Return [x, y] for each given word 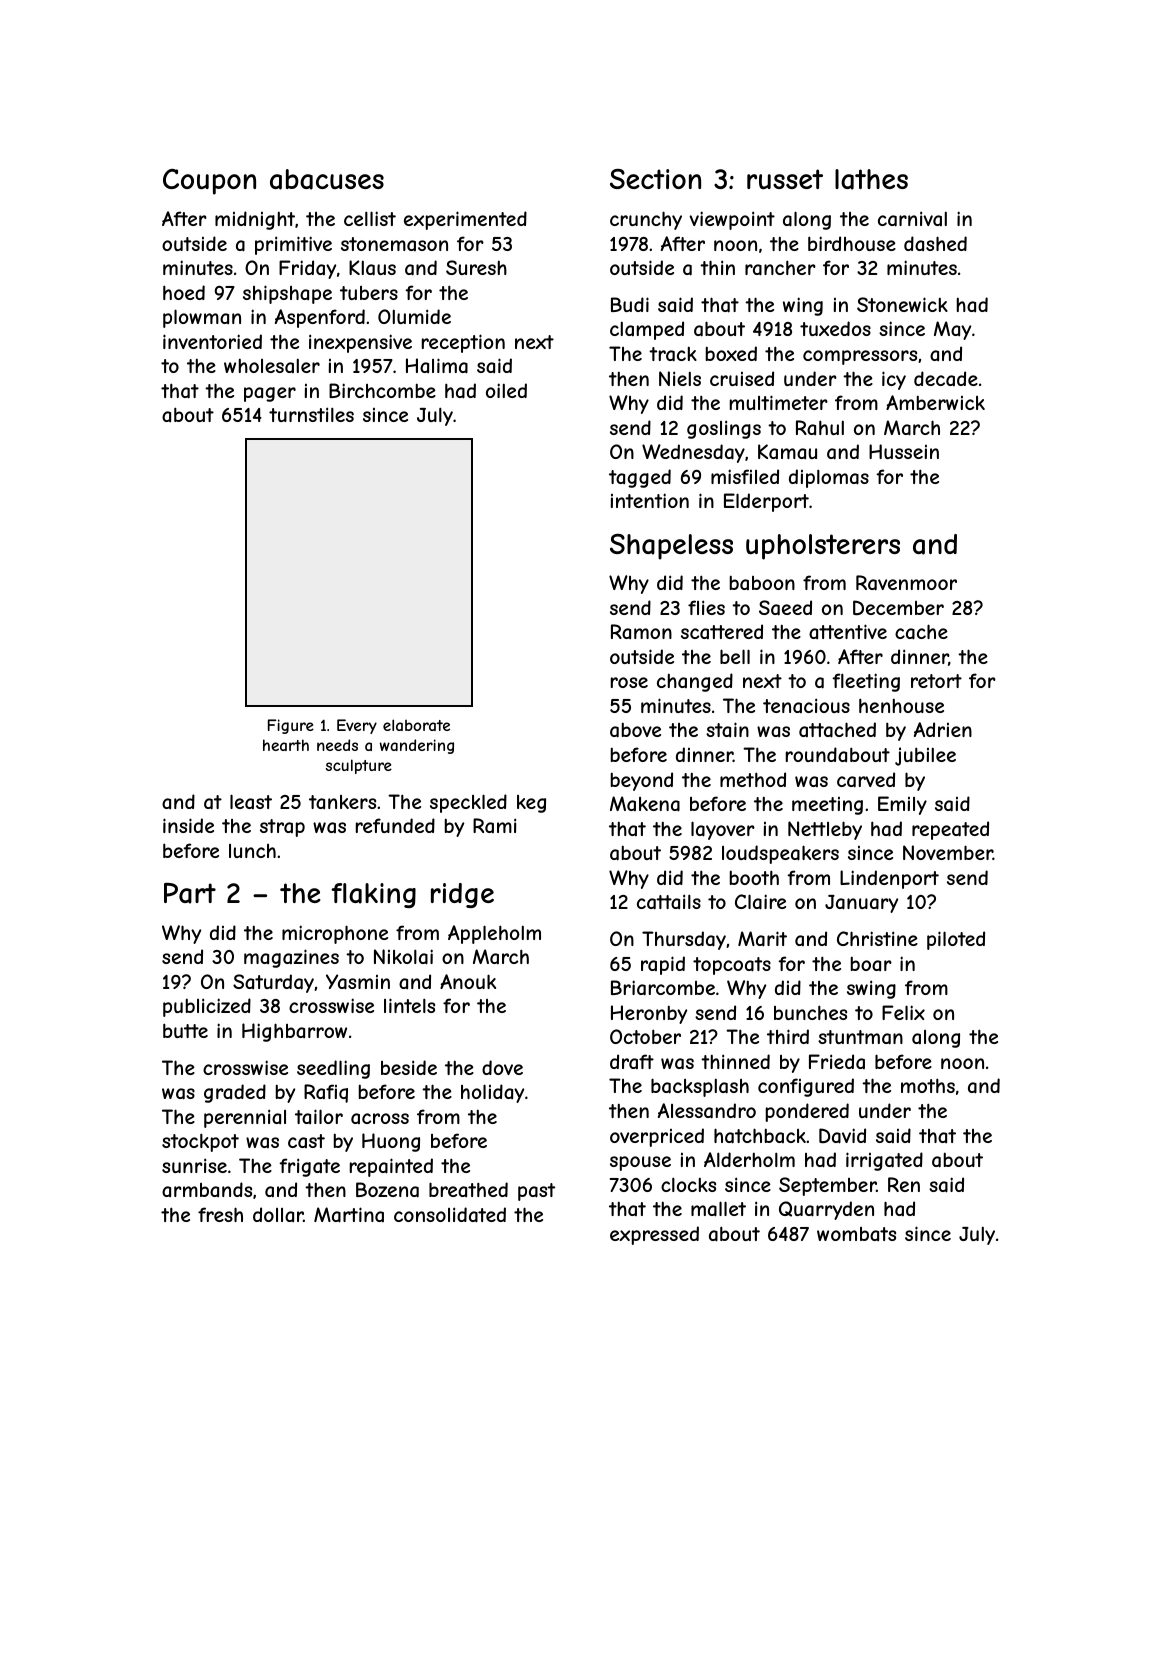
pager [270, 394]
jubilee [925, 756]
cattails [669, 902]
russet [785, 179]
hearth [286, 745]
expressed [654, 1235]
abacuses [327, 179]
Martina [349, 1215]
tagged [640, 478]
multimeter [779, 402]
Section [655, 179]
